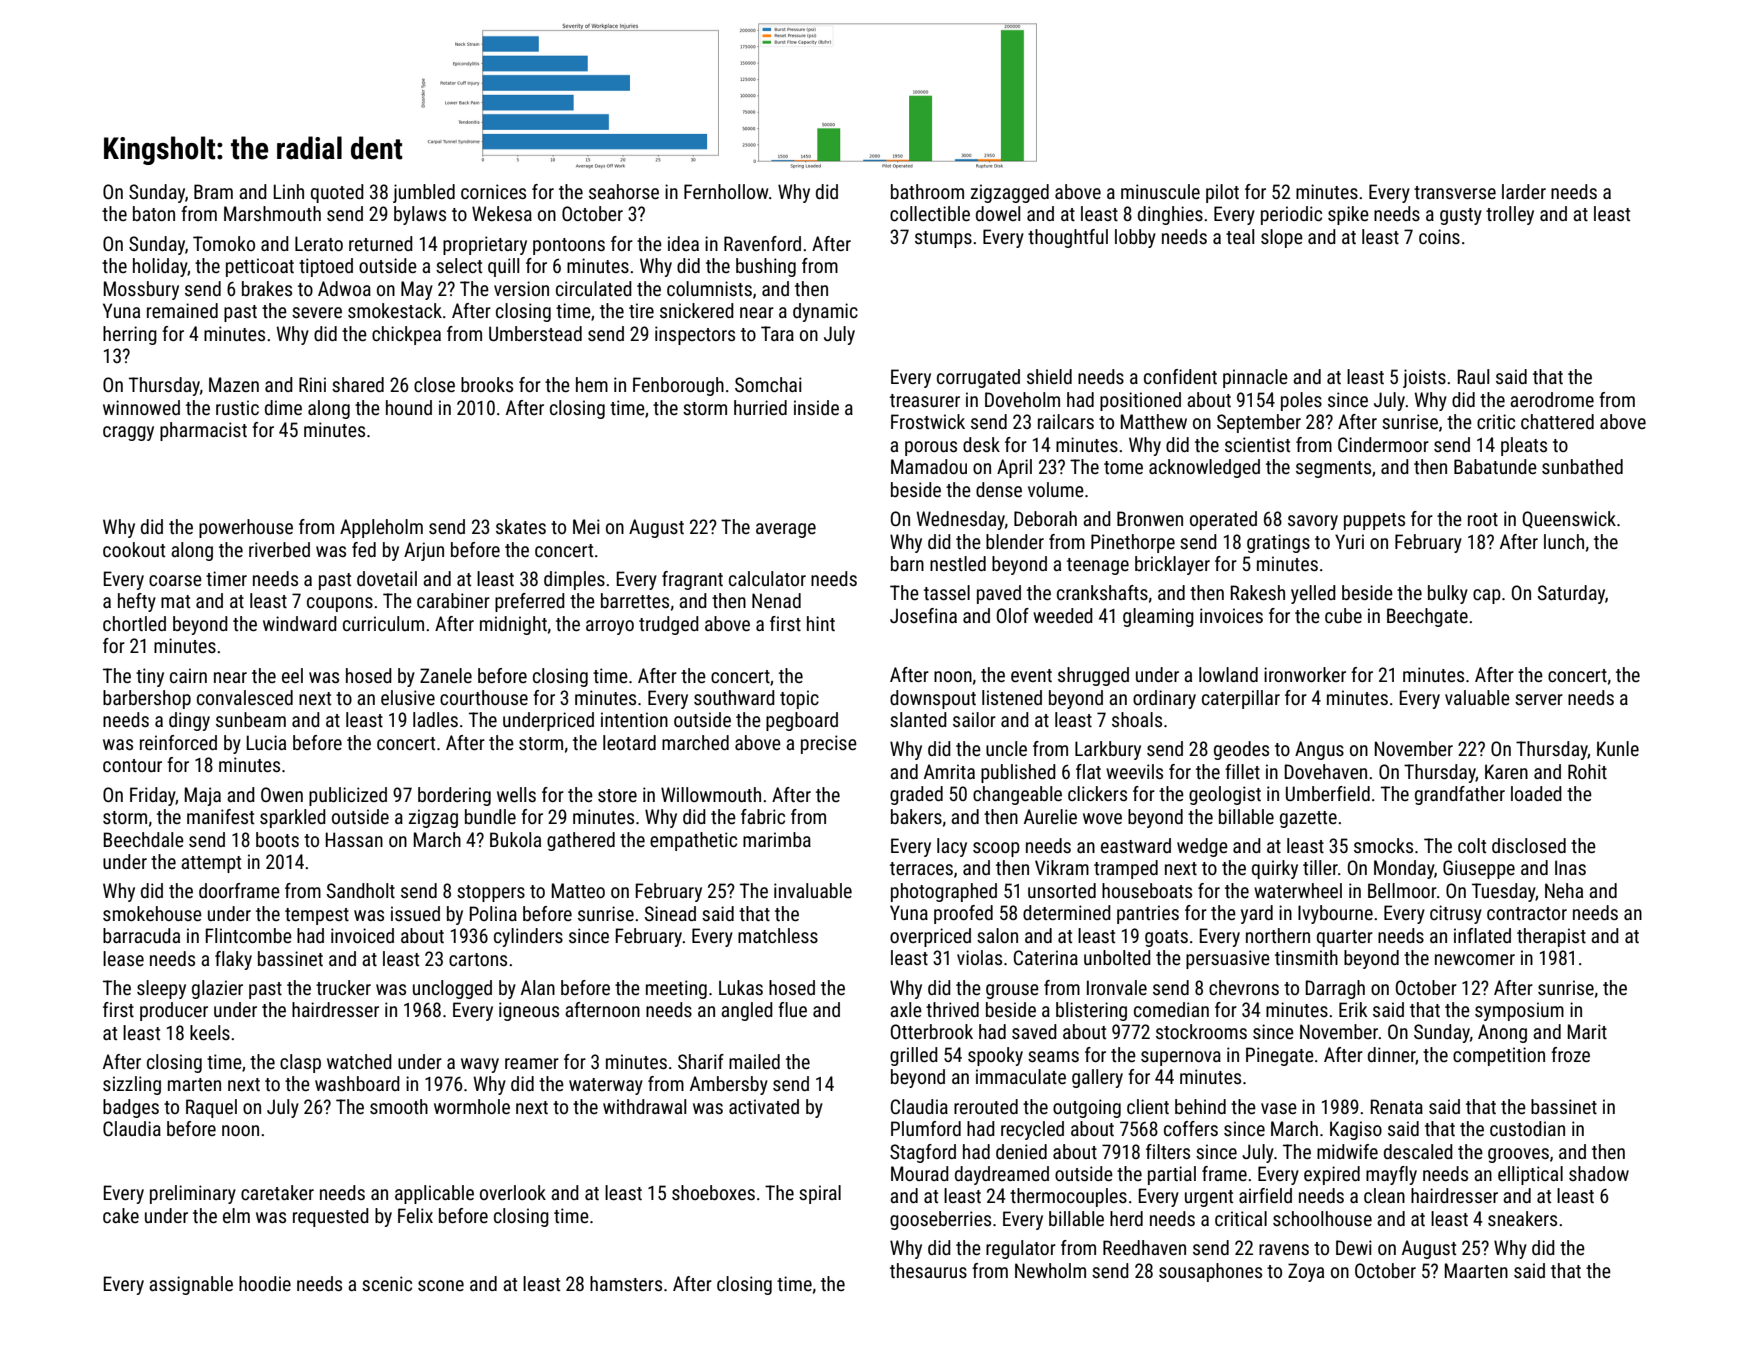 Image resolution: width=1750 pixels, height=1352 pixels. I want to click on Bram, so click(213, 191).
